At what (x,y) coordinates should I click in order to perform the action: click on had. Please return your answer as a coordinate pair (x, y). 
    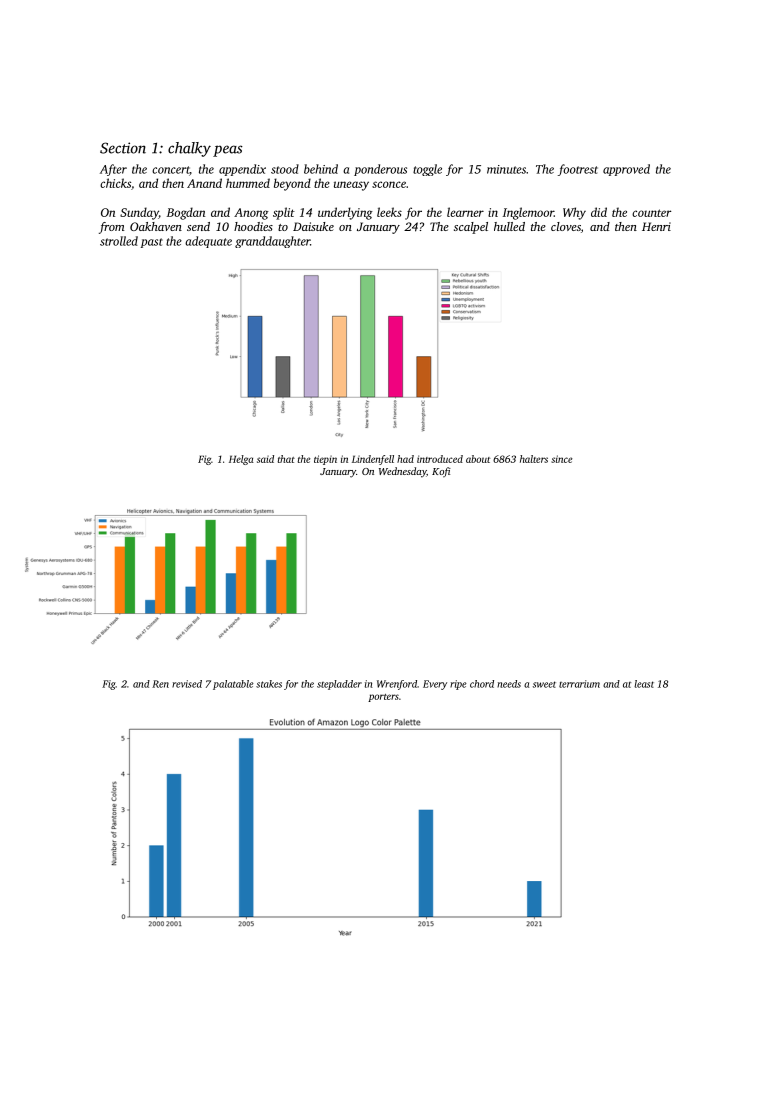
    Looking at the image, I should click on (405, 459).
